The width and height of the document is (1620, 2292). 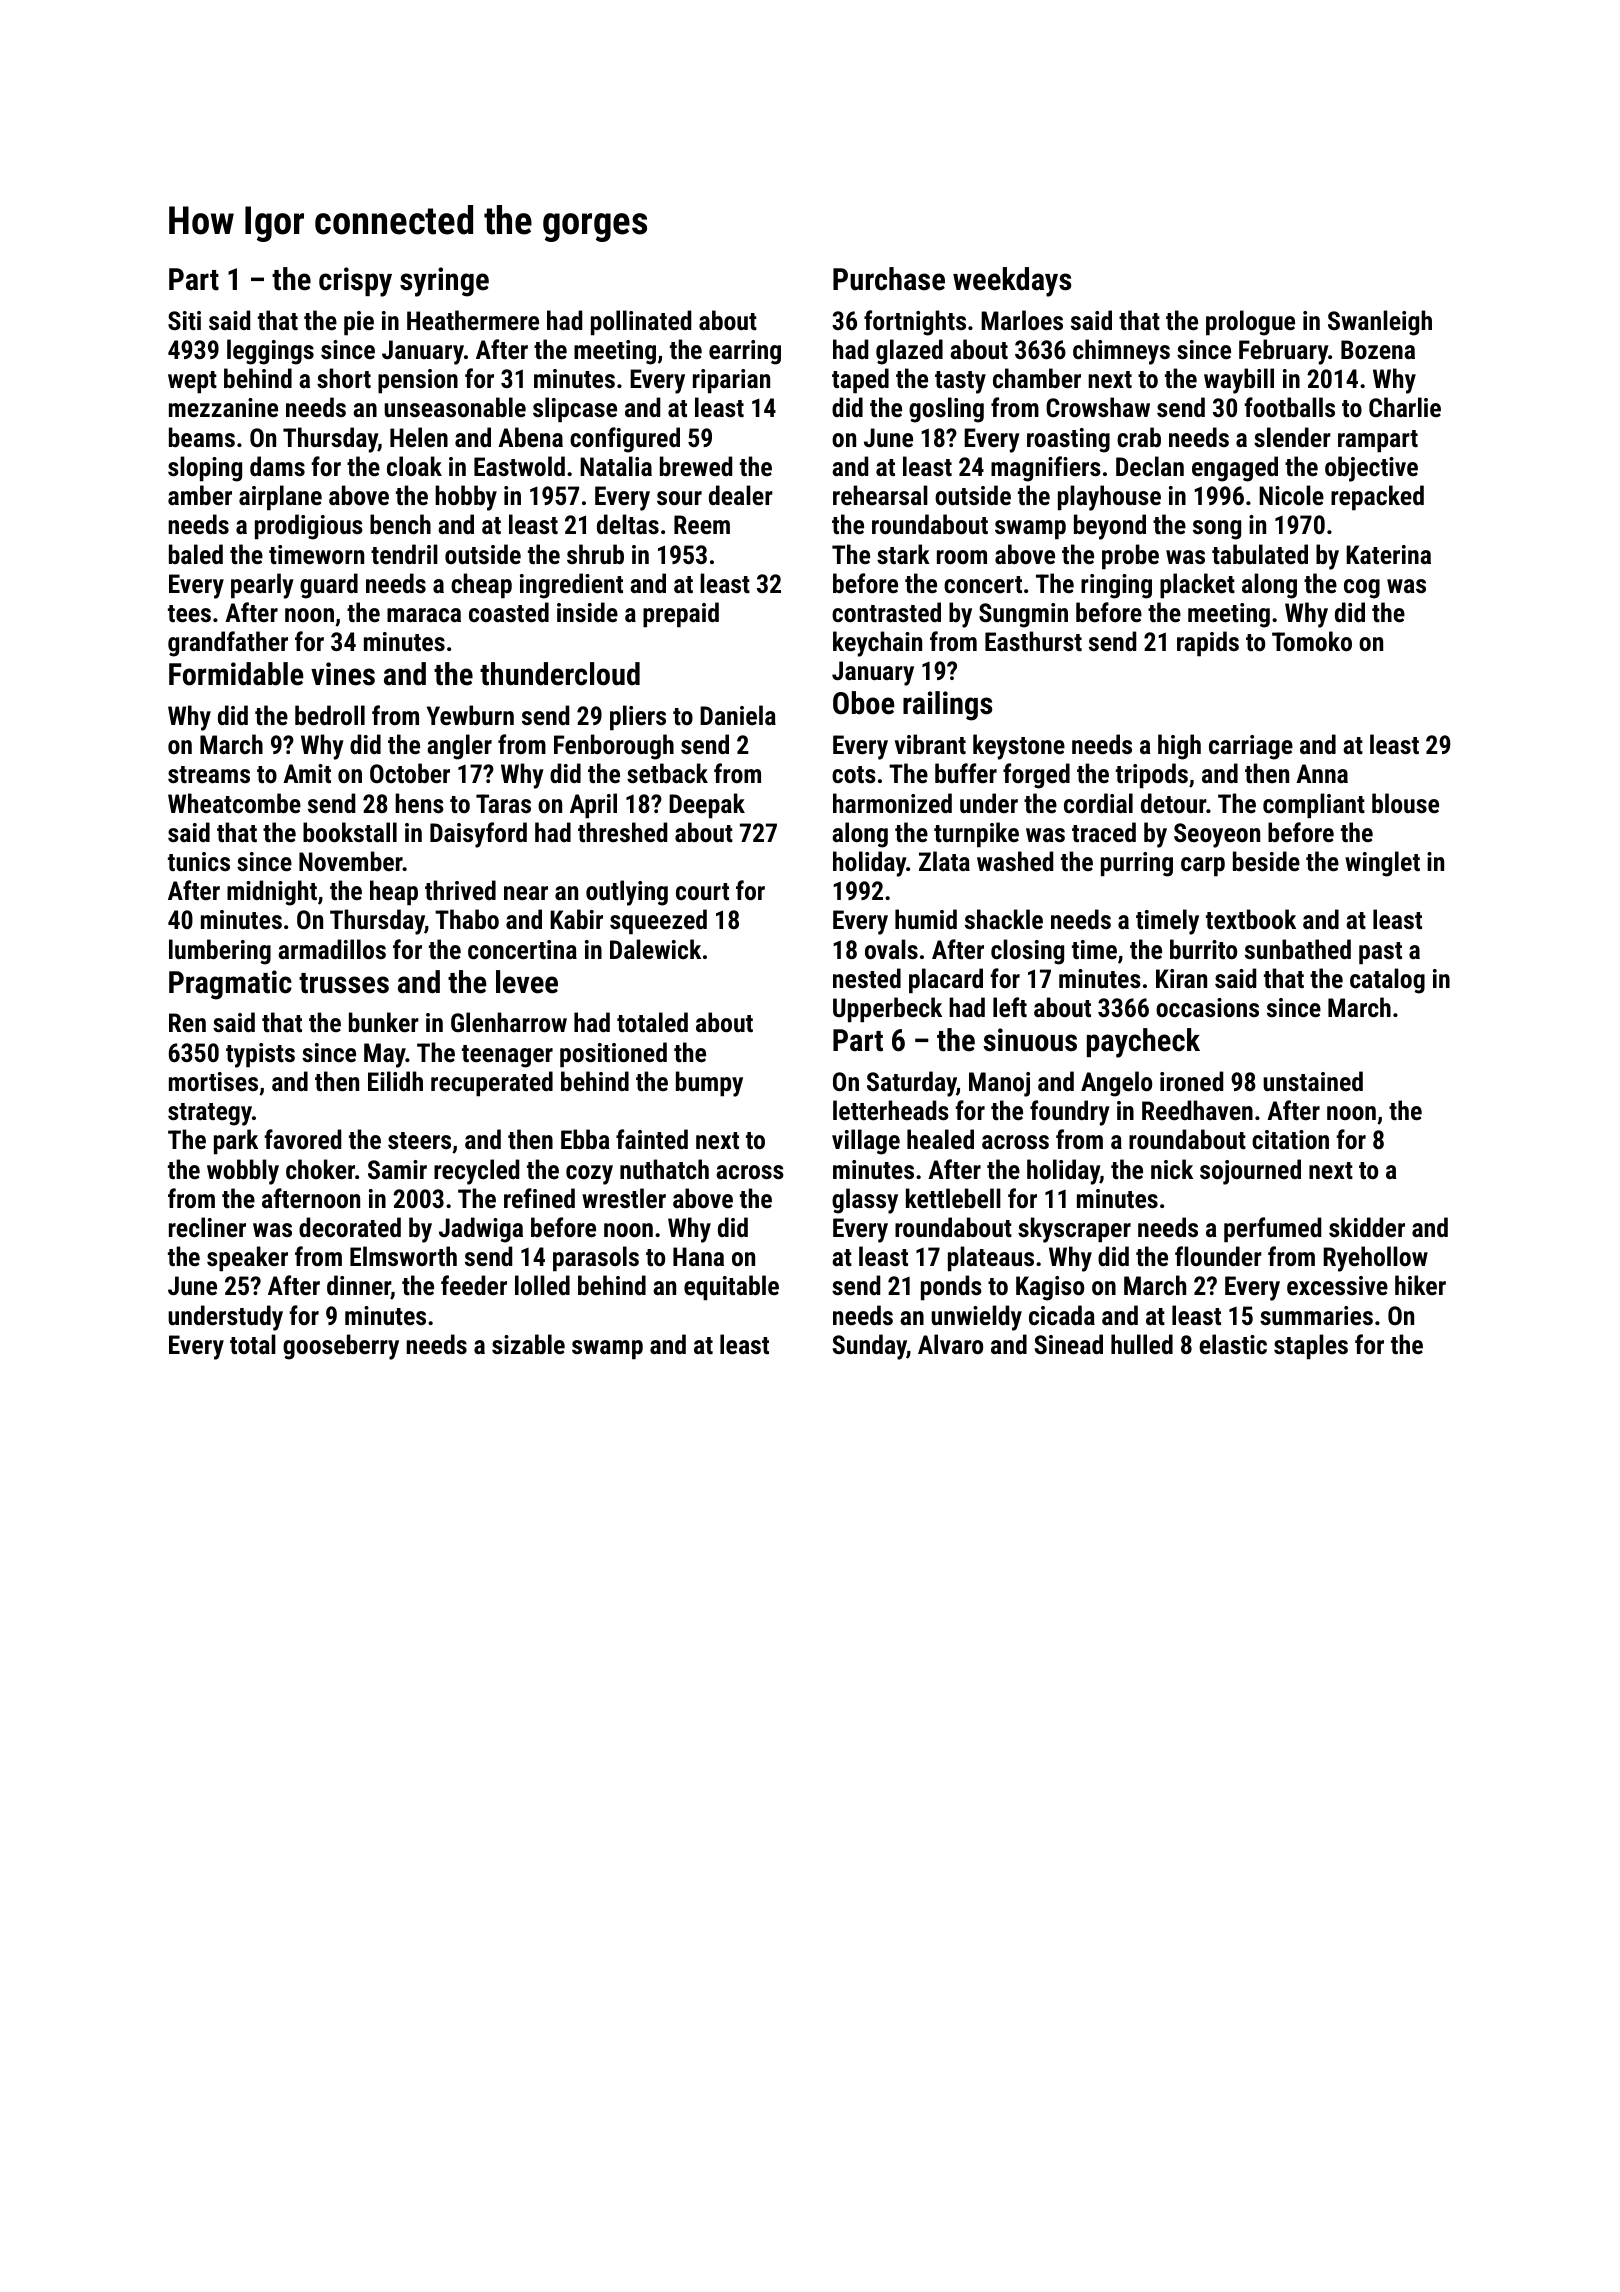 What do you see at coordinates (1233, 1344) in the document?
I see `elastic` at bounding box center [1233, 1344].
